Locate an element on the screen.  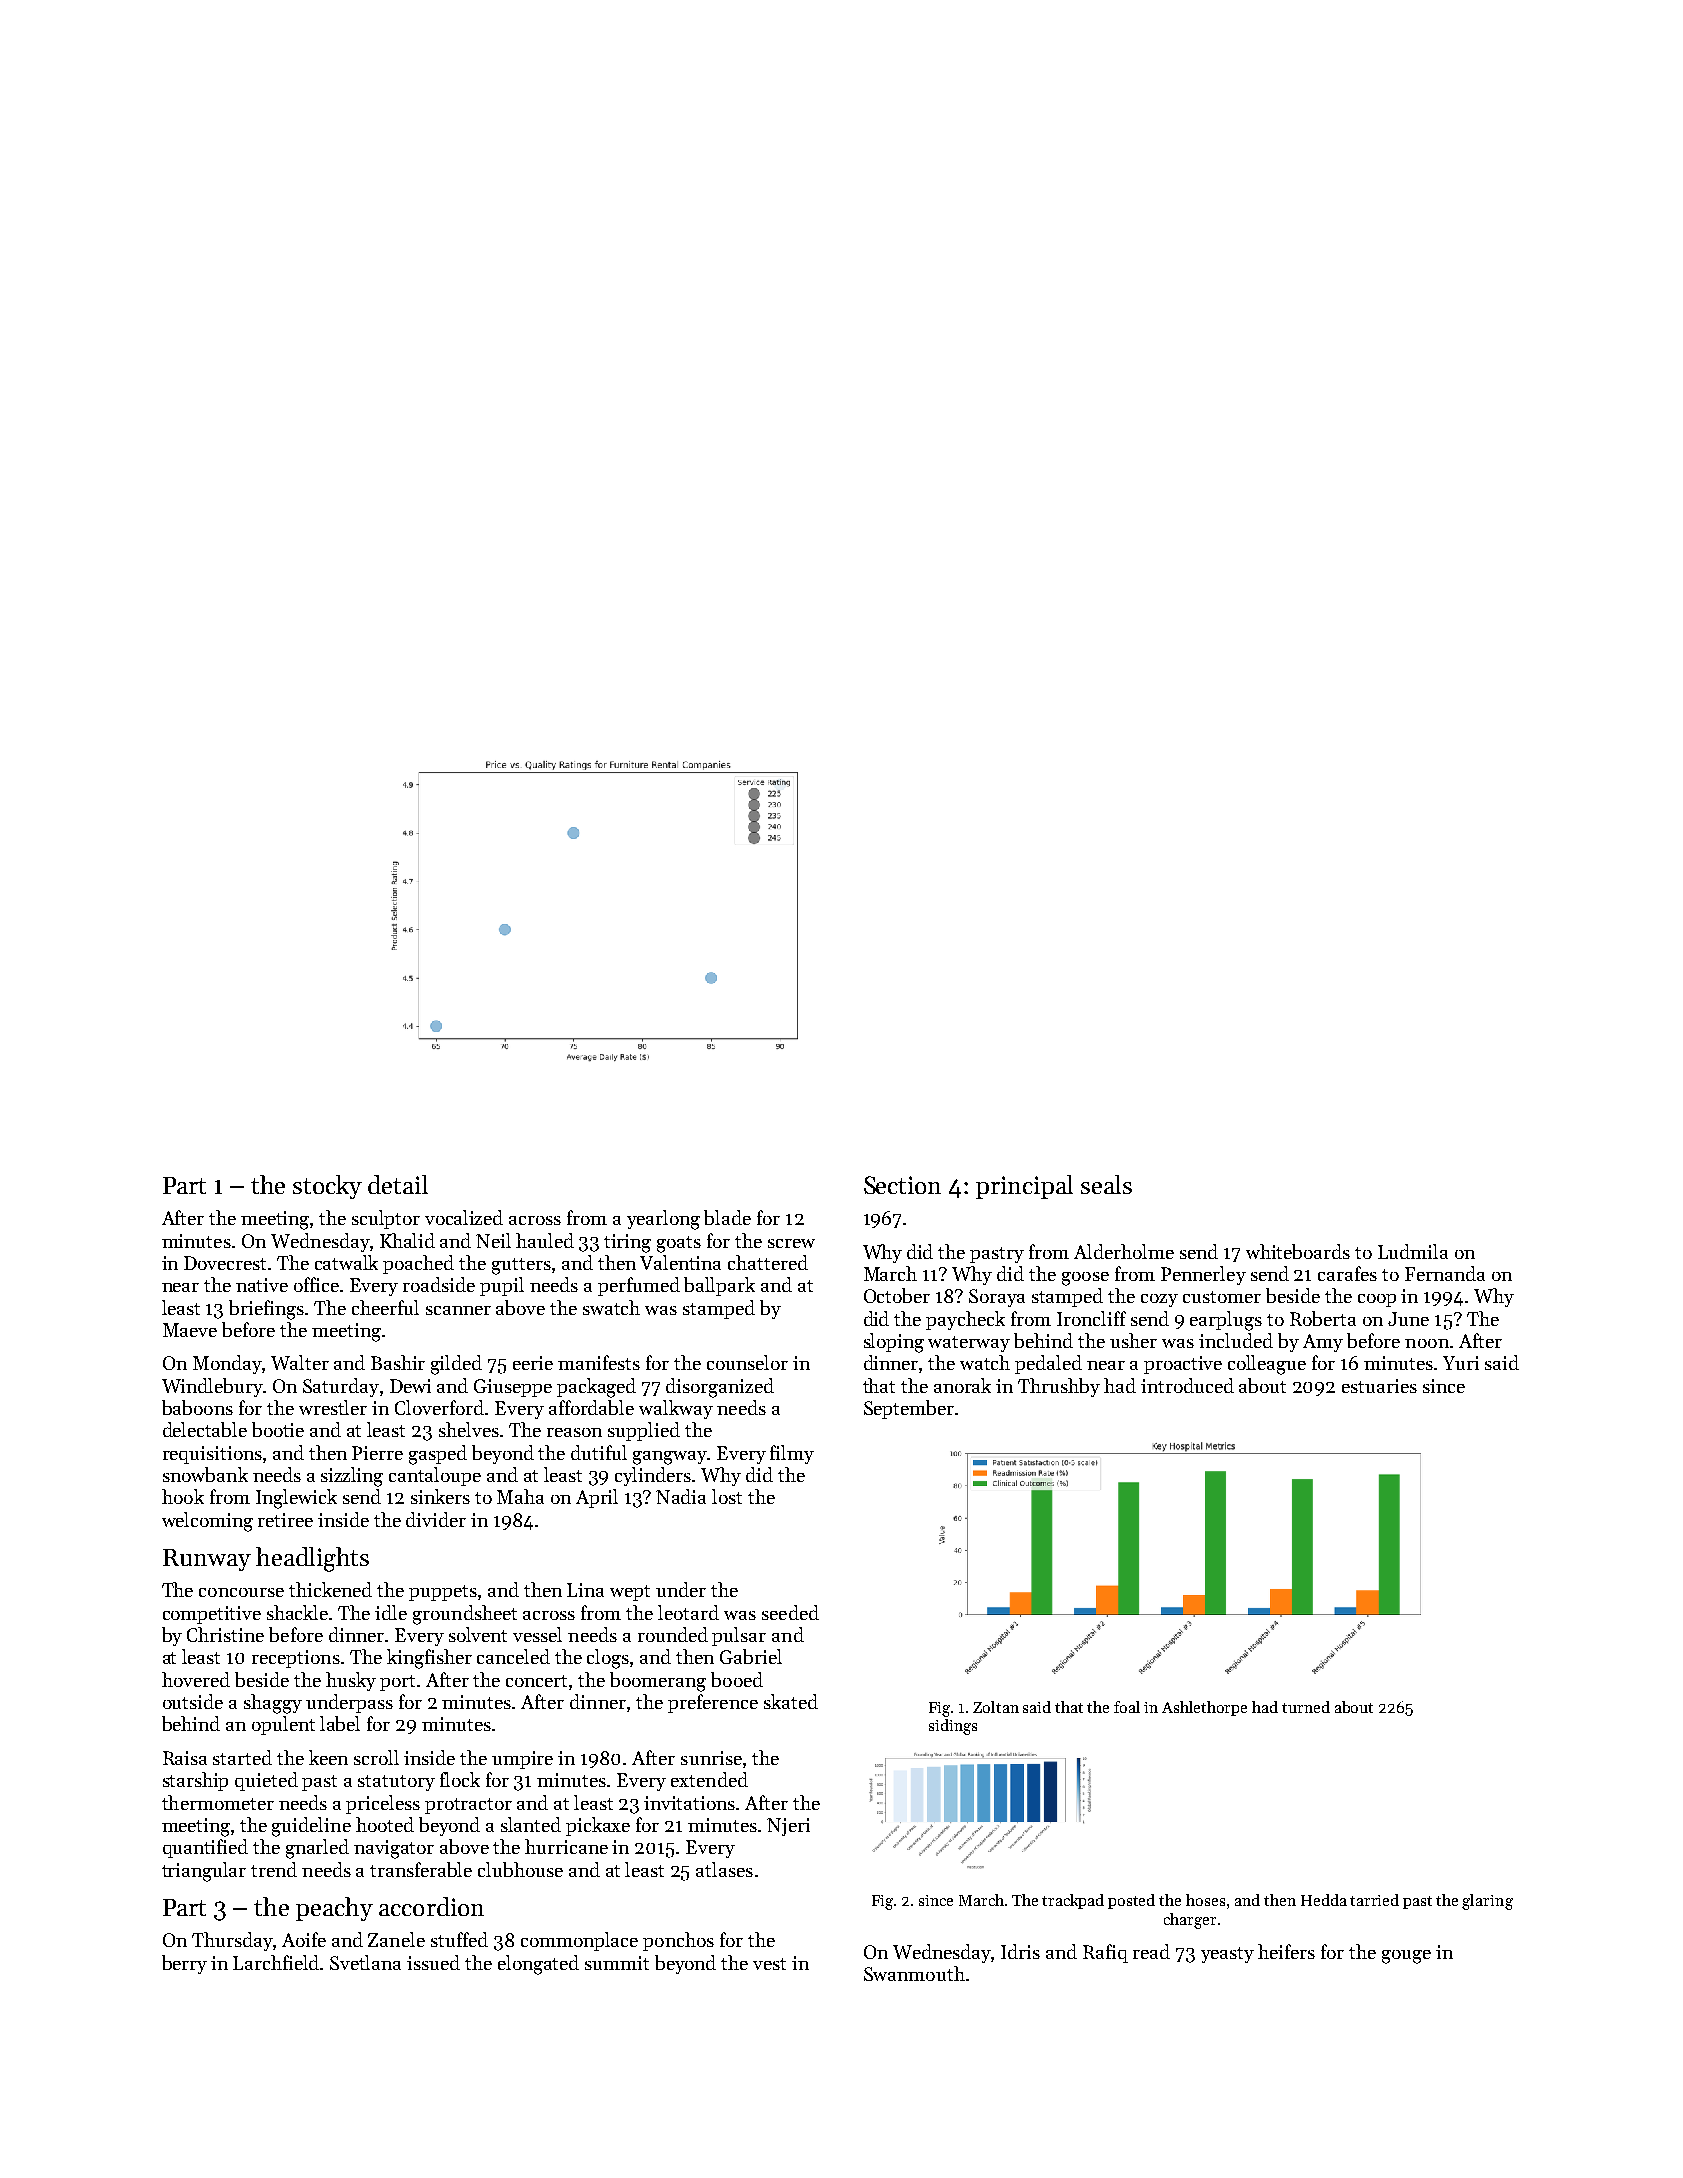
filmy is located at coordinates (792, 1454).
